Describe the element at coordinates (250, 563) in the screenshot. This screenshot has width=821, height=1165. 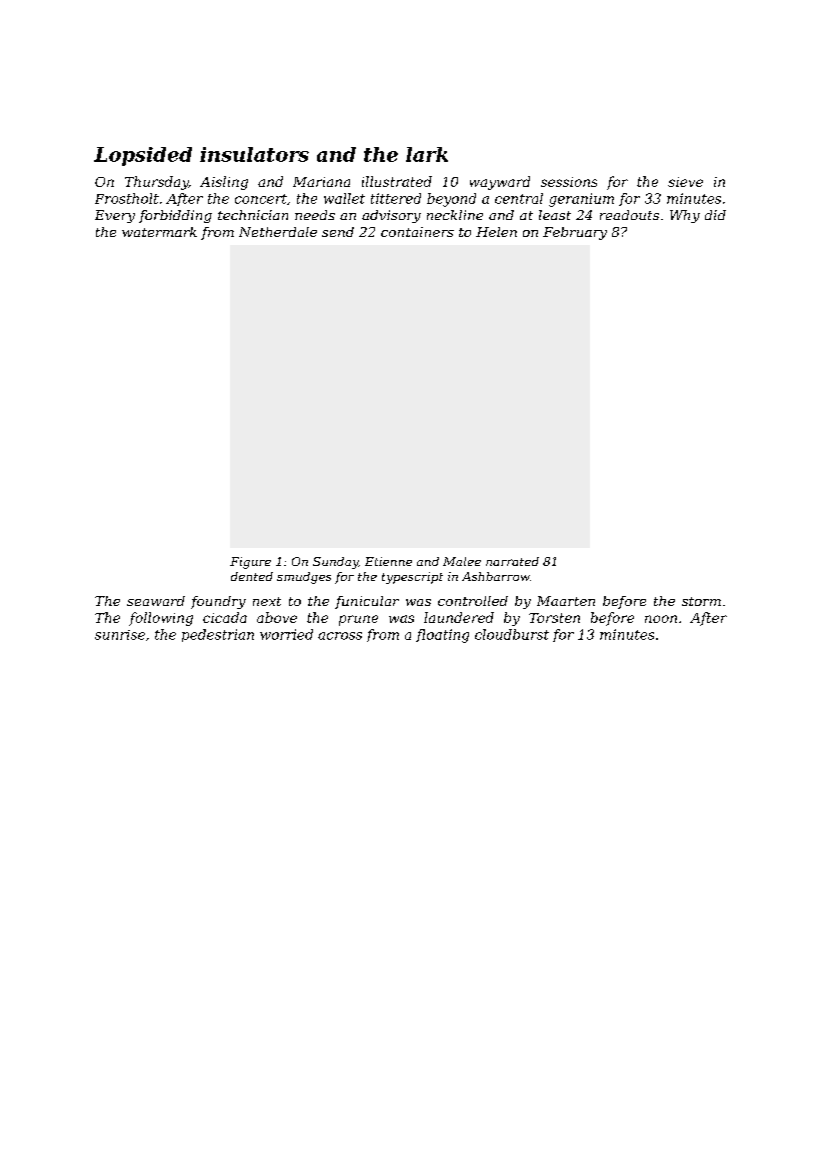
I see `Figure` at that location.
